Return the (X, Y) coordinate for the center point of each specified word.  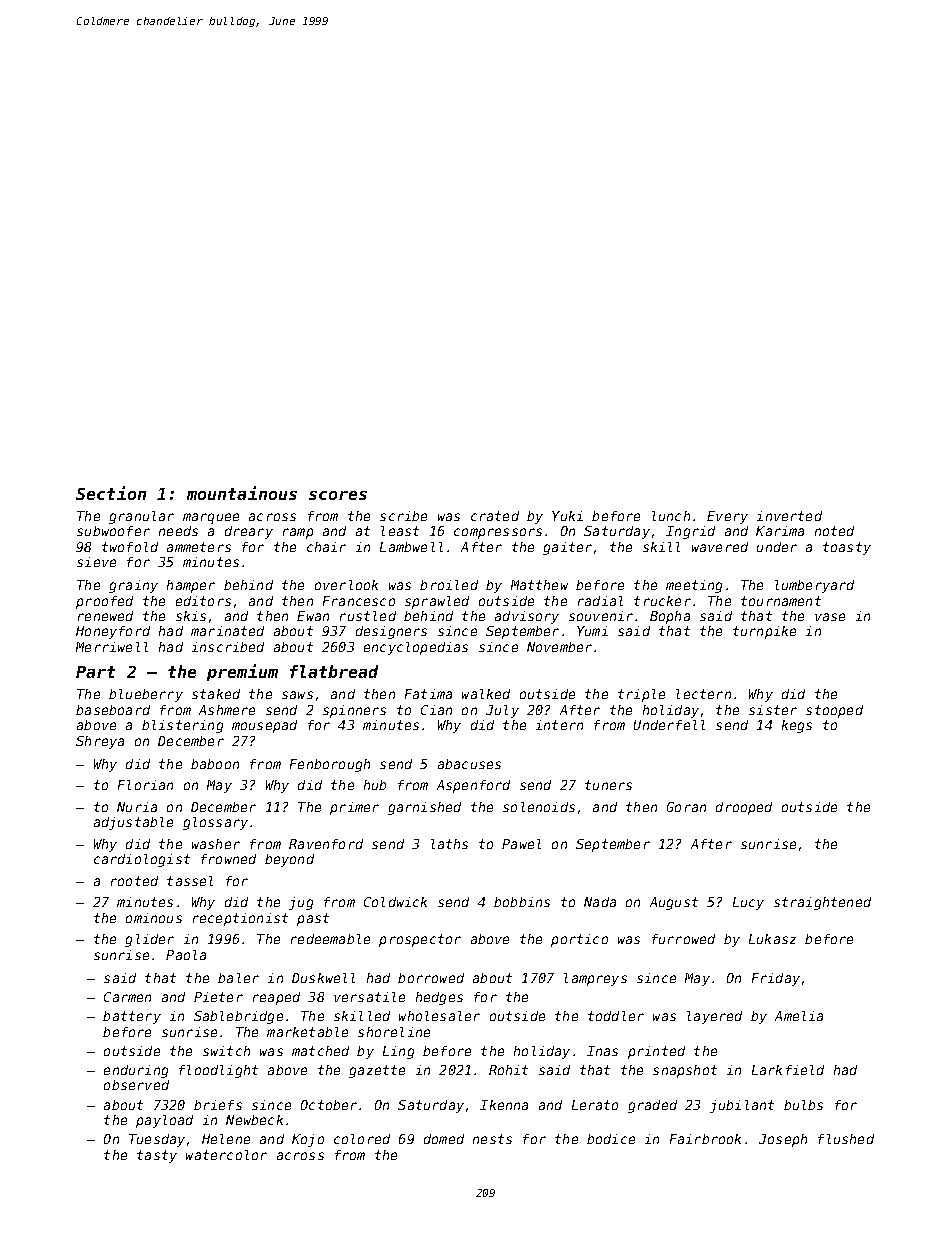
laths (449, 844)
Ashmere (227, 710)
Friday (776, 979)
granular (141, 517)
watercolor (226, 1155)
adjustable (133, 823)
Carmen (127, 997)
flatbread (334, 671)
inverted (789, 516)
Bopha (670, 617)
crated (495, 516)
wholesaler (439, 1016)
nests (492, 1139)
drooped (744, 808)
